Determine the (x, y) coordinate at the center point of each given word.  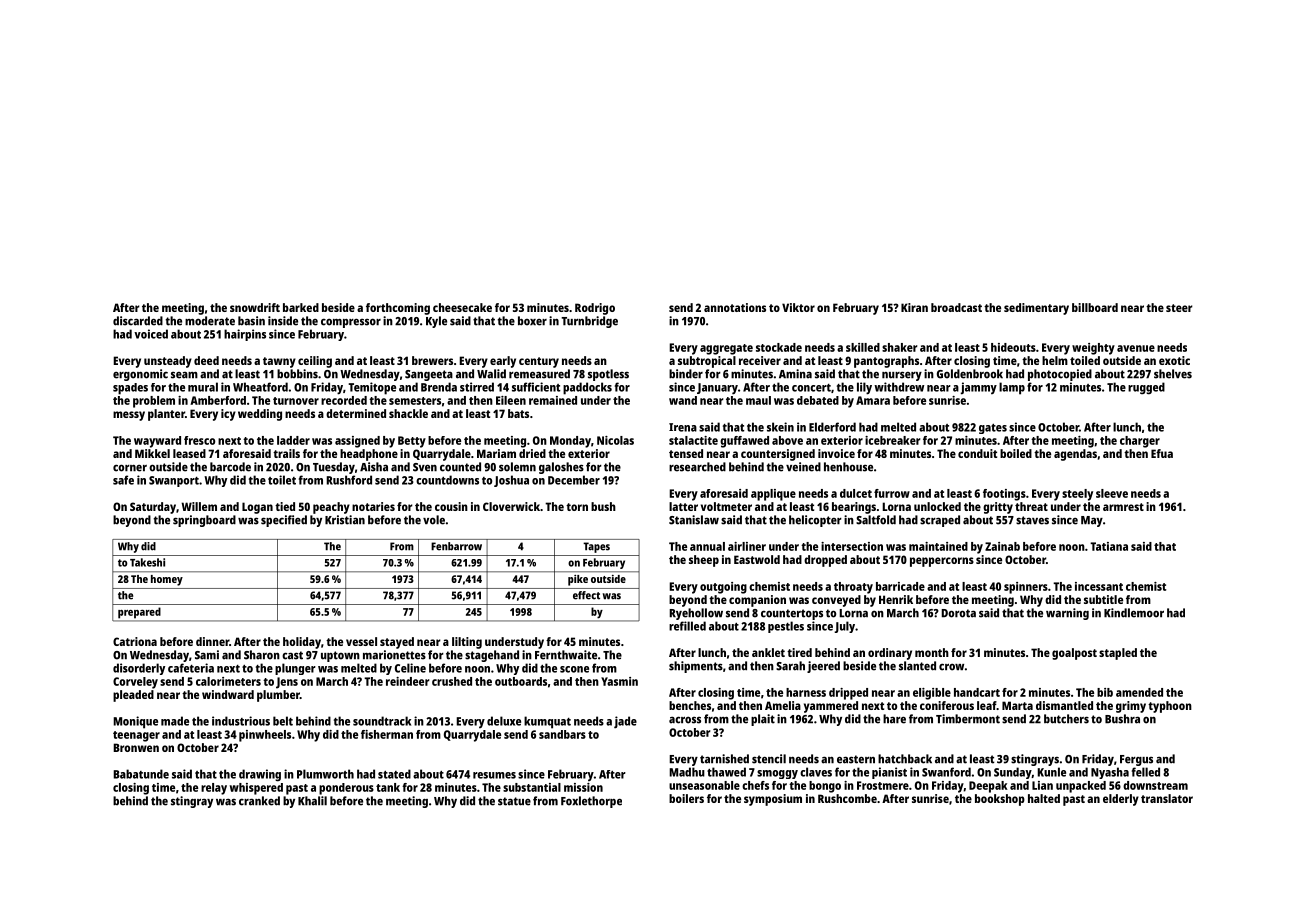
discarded (138, 321)
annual (707, 546)
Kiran (914, 307)
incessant (1099, 586)
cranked (259, 801)
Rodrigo (595, 309)
